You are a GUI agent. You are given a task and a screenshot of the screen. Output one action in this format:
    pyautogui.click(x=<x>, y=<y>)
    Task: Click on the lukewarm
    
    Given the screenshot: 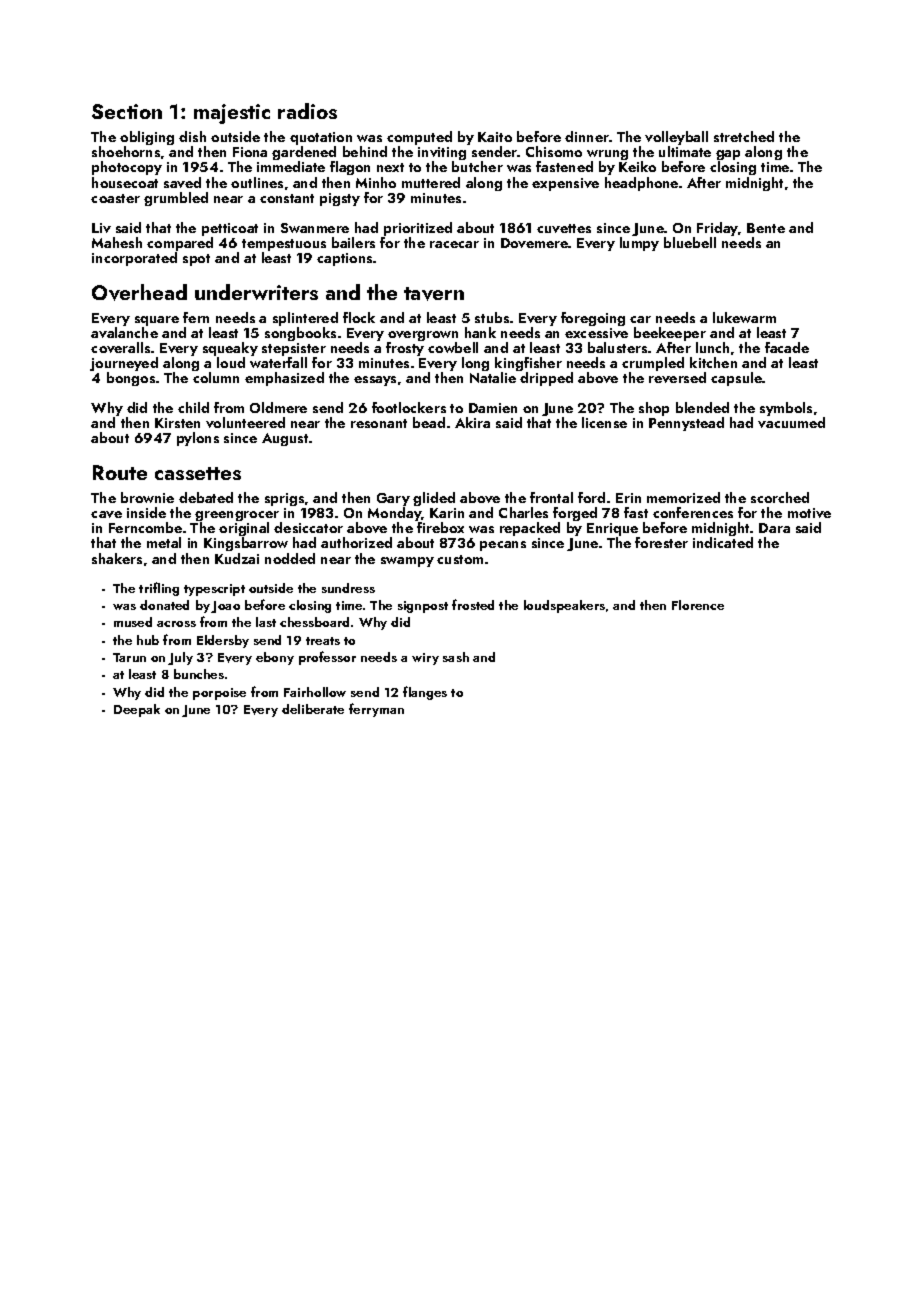 What is the action you would take?
    pyautogui.click(x=744, y=317)
